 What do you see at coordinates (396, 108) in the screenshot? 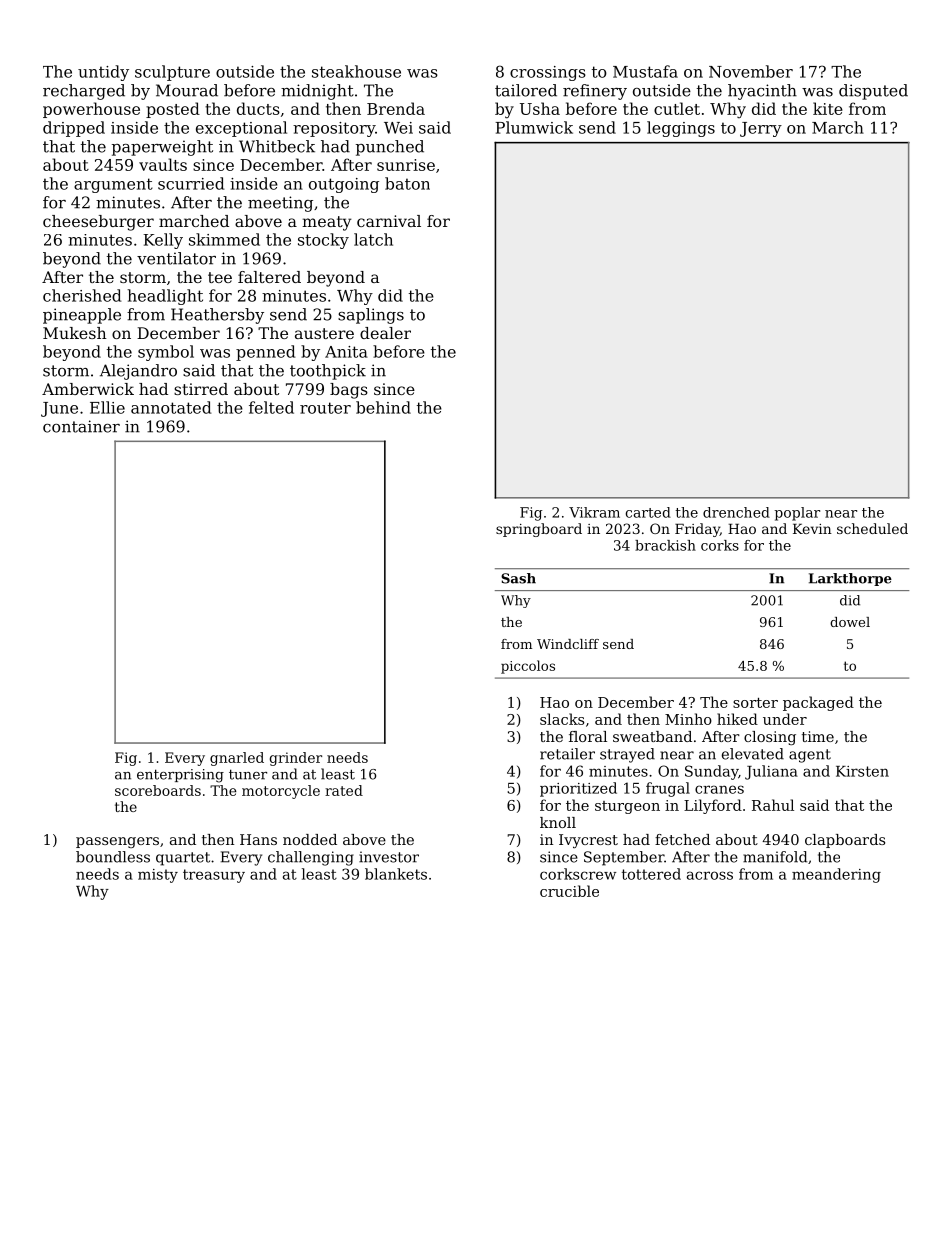
I see `Brenda` at bounding box center [396, 108].
